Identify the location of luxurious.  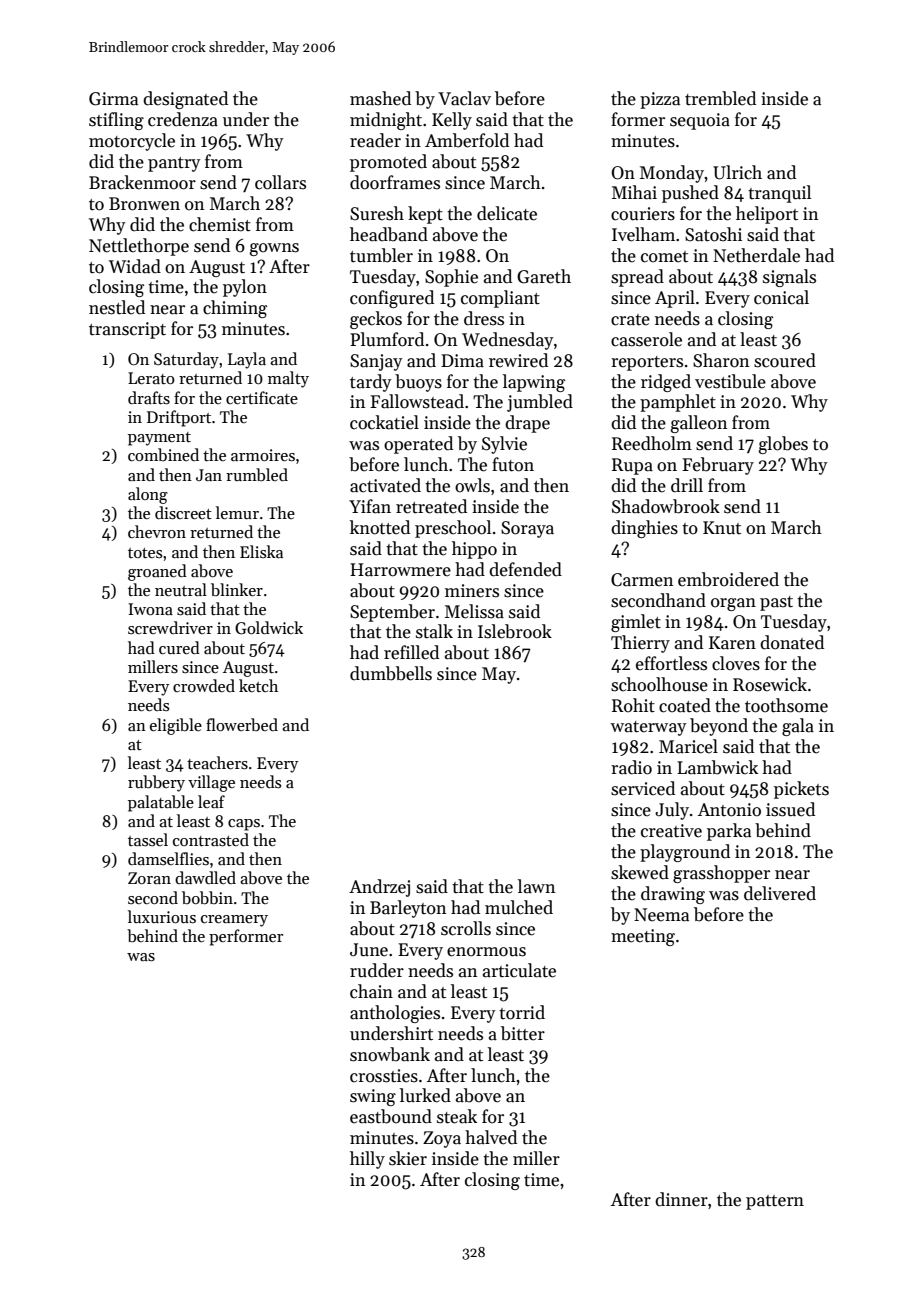
(162, 916).
